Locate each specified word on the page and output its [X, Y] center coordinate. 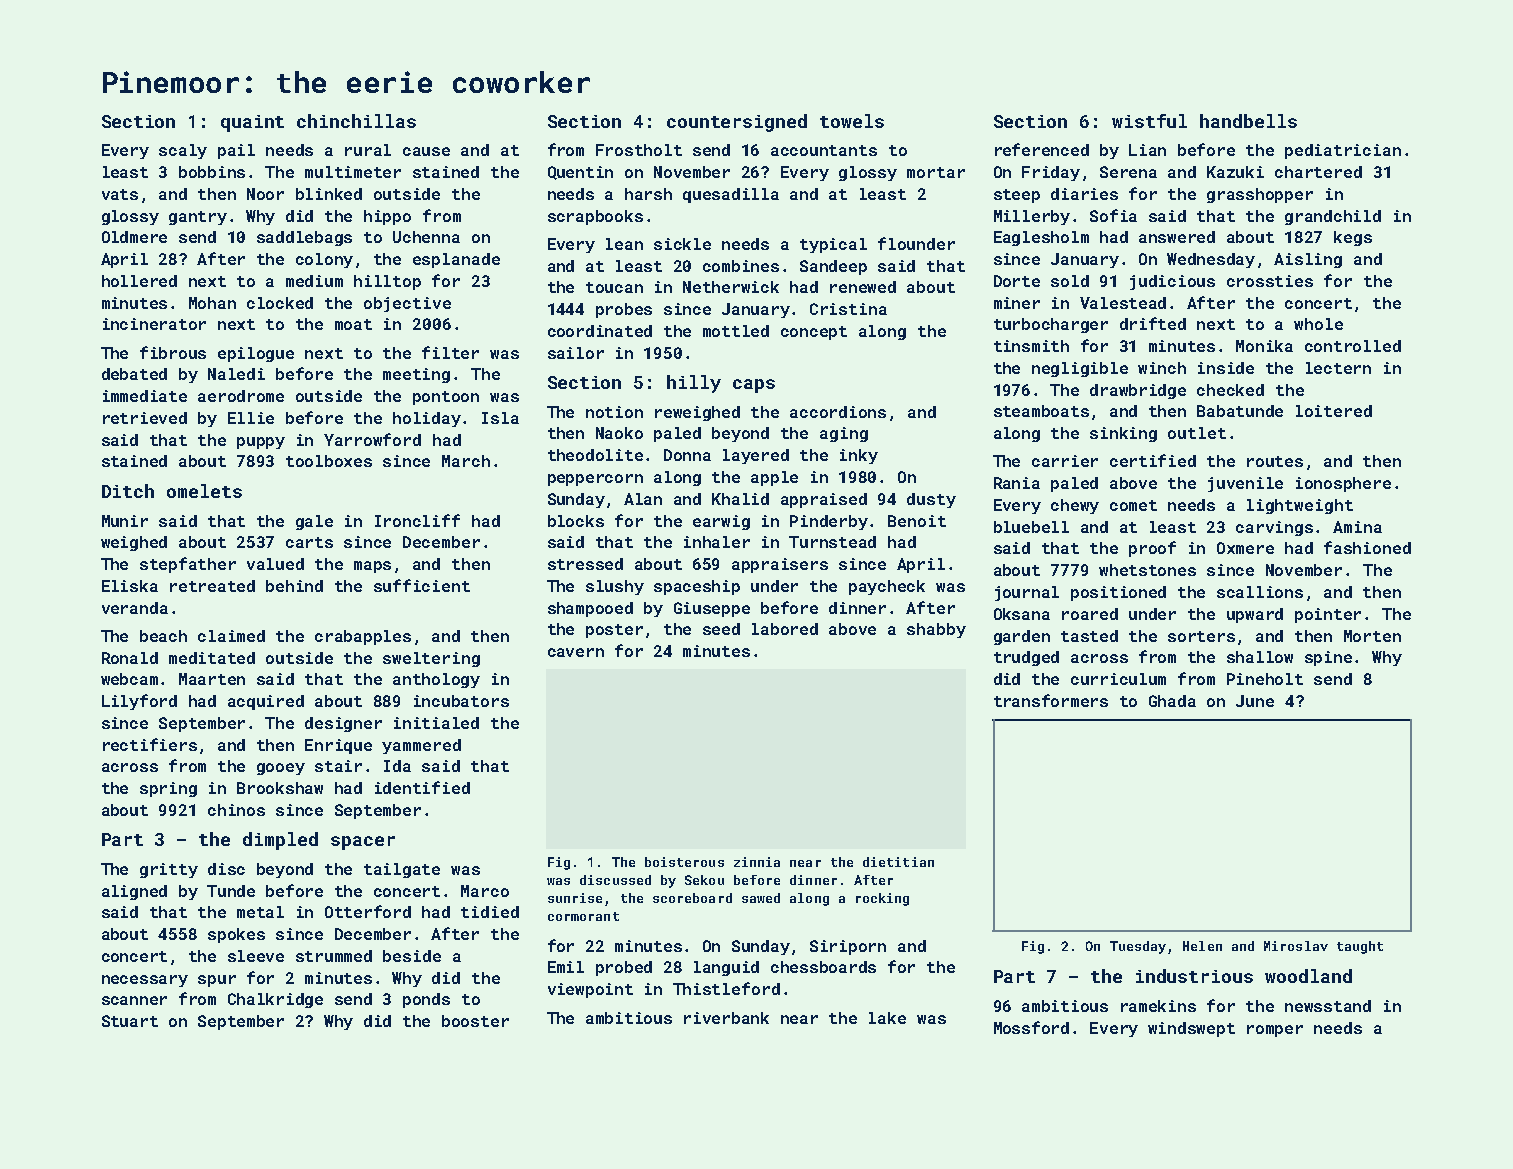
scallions [1260, 592]
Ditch [128, 491]
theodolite [595, 455]
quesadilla [731, 195]
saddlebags [304, 238]
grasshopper [1260, 195]
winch [1162, 368]
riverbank [726, 1018]
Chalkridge [275, 1000]
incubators [461, 701]
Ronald [130, 658]
